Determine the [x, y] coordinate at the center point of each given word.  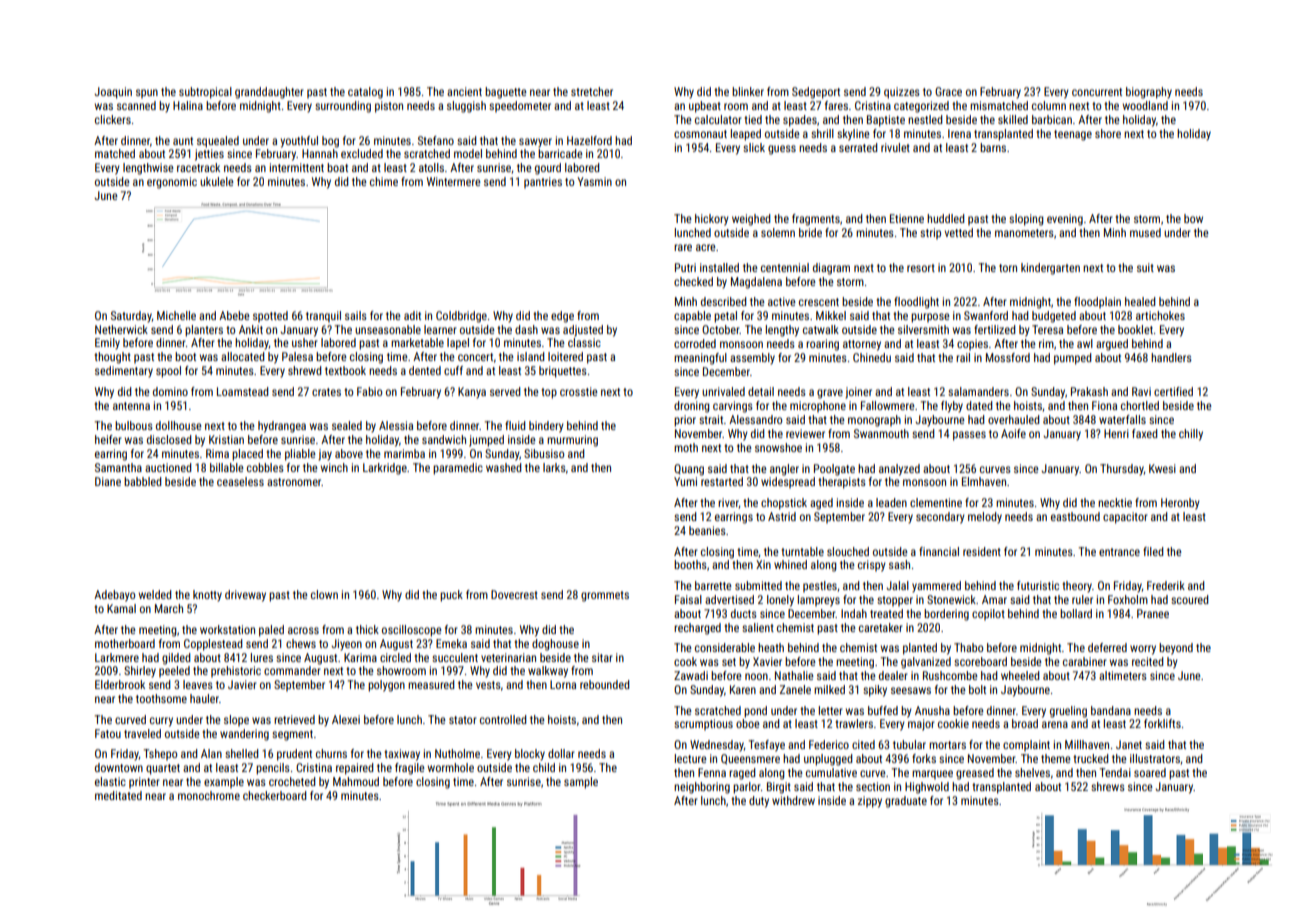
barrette [713, 585]
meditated [118, 795]
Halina [188, 105]
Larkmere [117, 657]
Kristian [226, 439]
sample [581, 783]
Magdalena [756, 283]
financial [939, 551]
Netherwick [121, 329]
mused [1145, 232]
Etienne [907, 218]
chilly [1191, 435]
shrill [822, 133]
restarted [722, 481]
